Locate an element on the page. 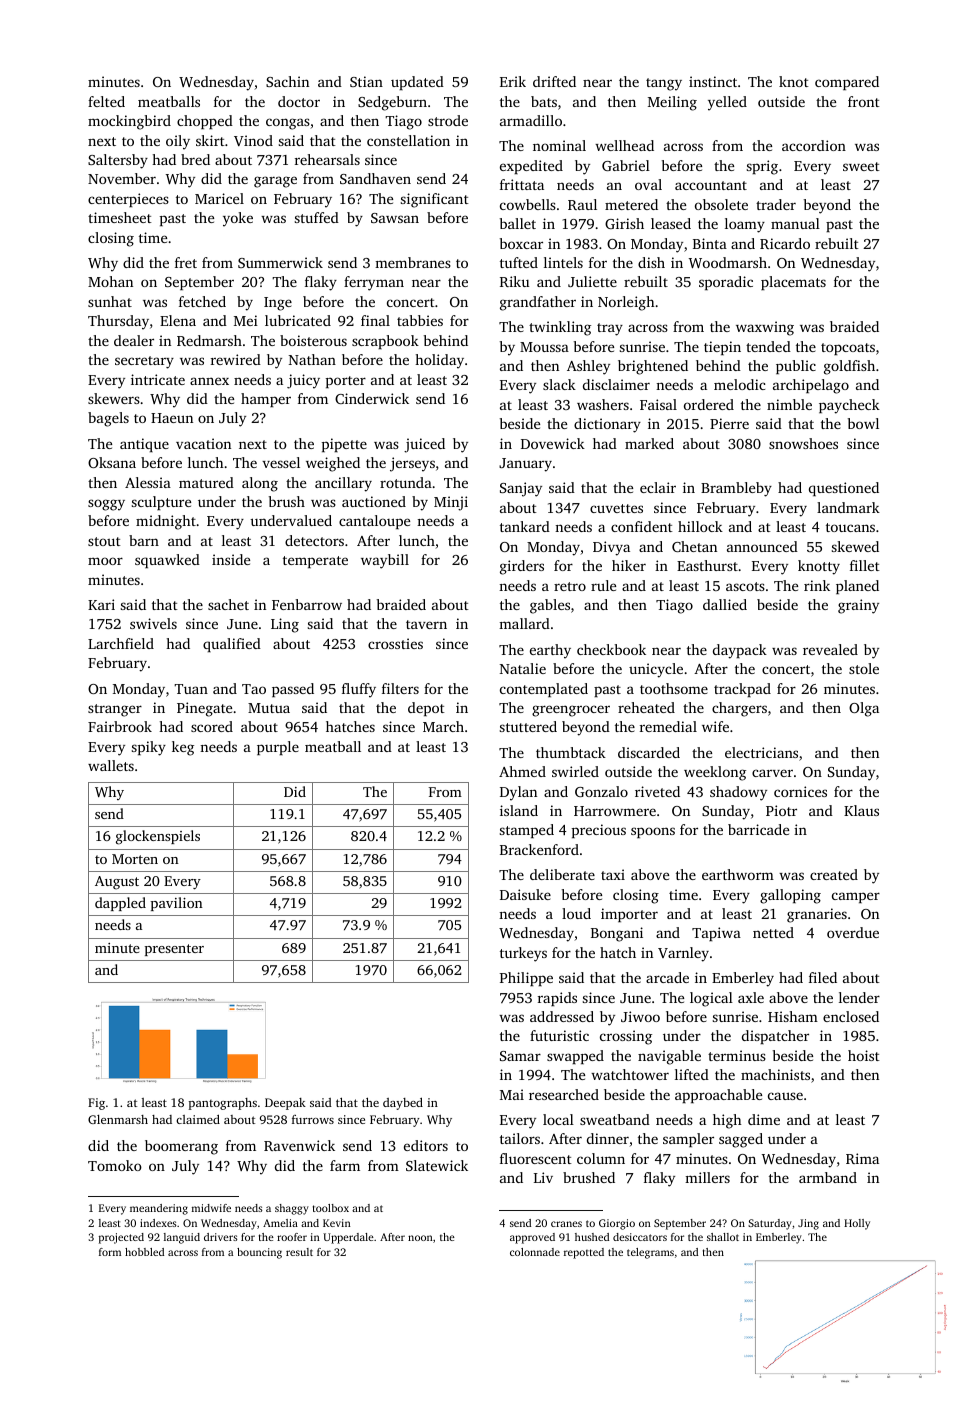 The width and height of the page is (968, 1402). swirled is located at coordinates (575, 771).
